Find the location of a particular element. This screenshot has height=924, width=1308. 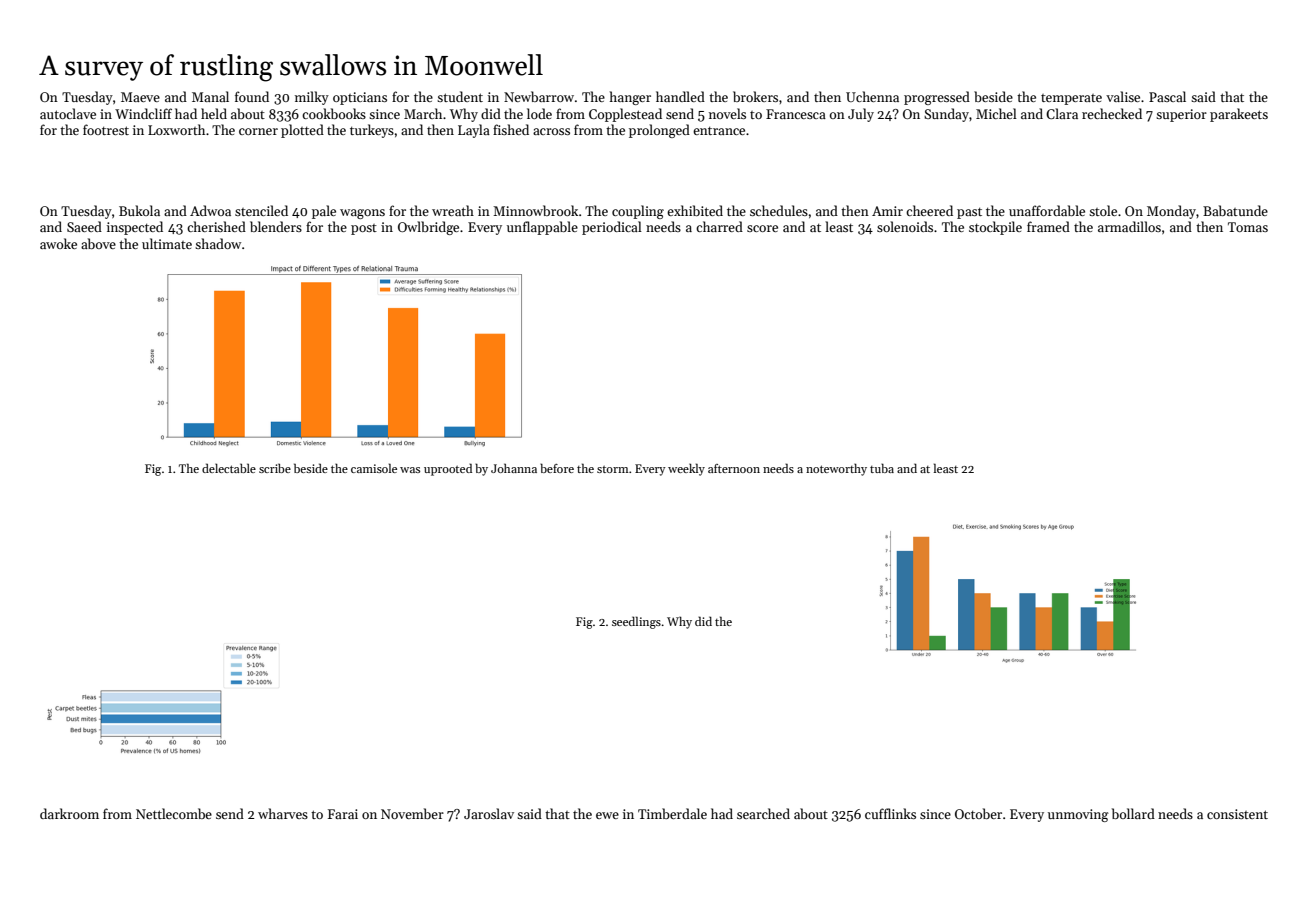

darkroom is located at coordinates (69, 813).
